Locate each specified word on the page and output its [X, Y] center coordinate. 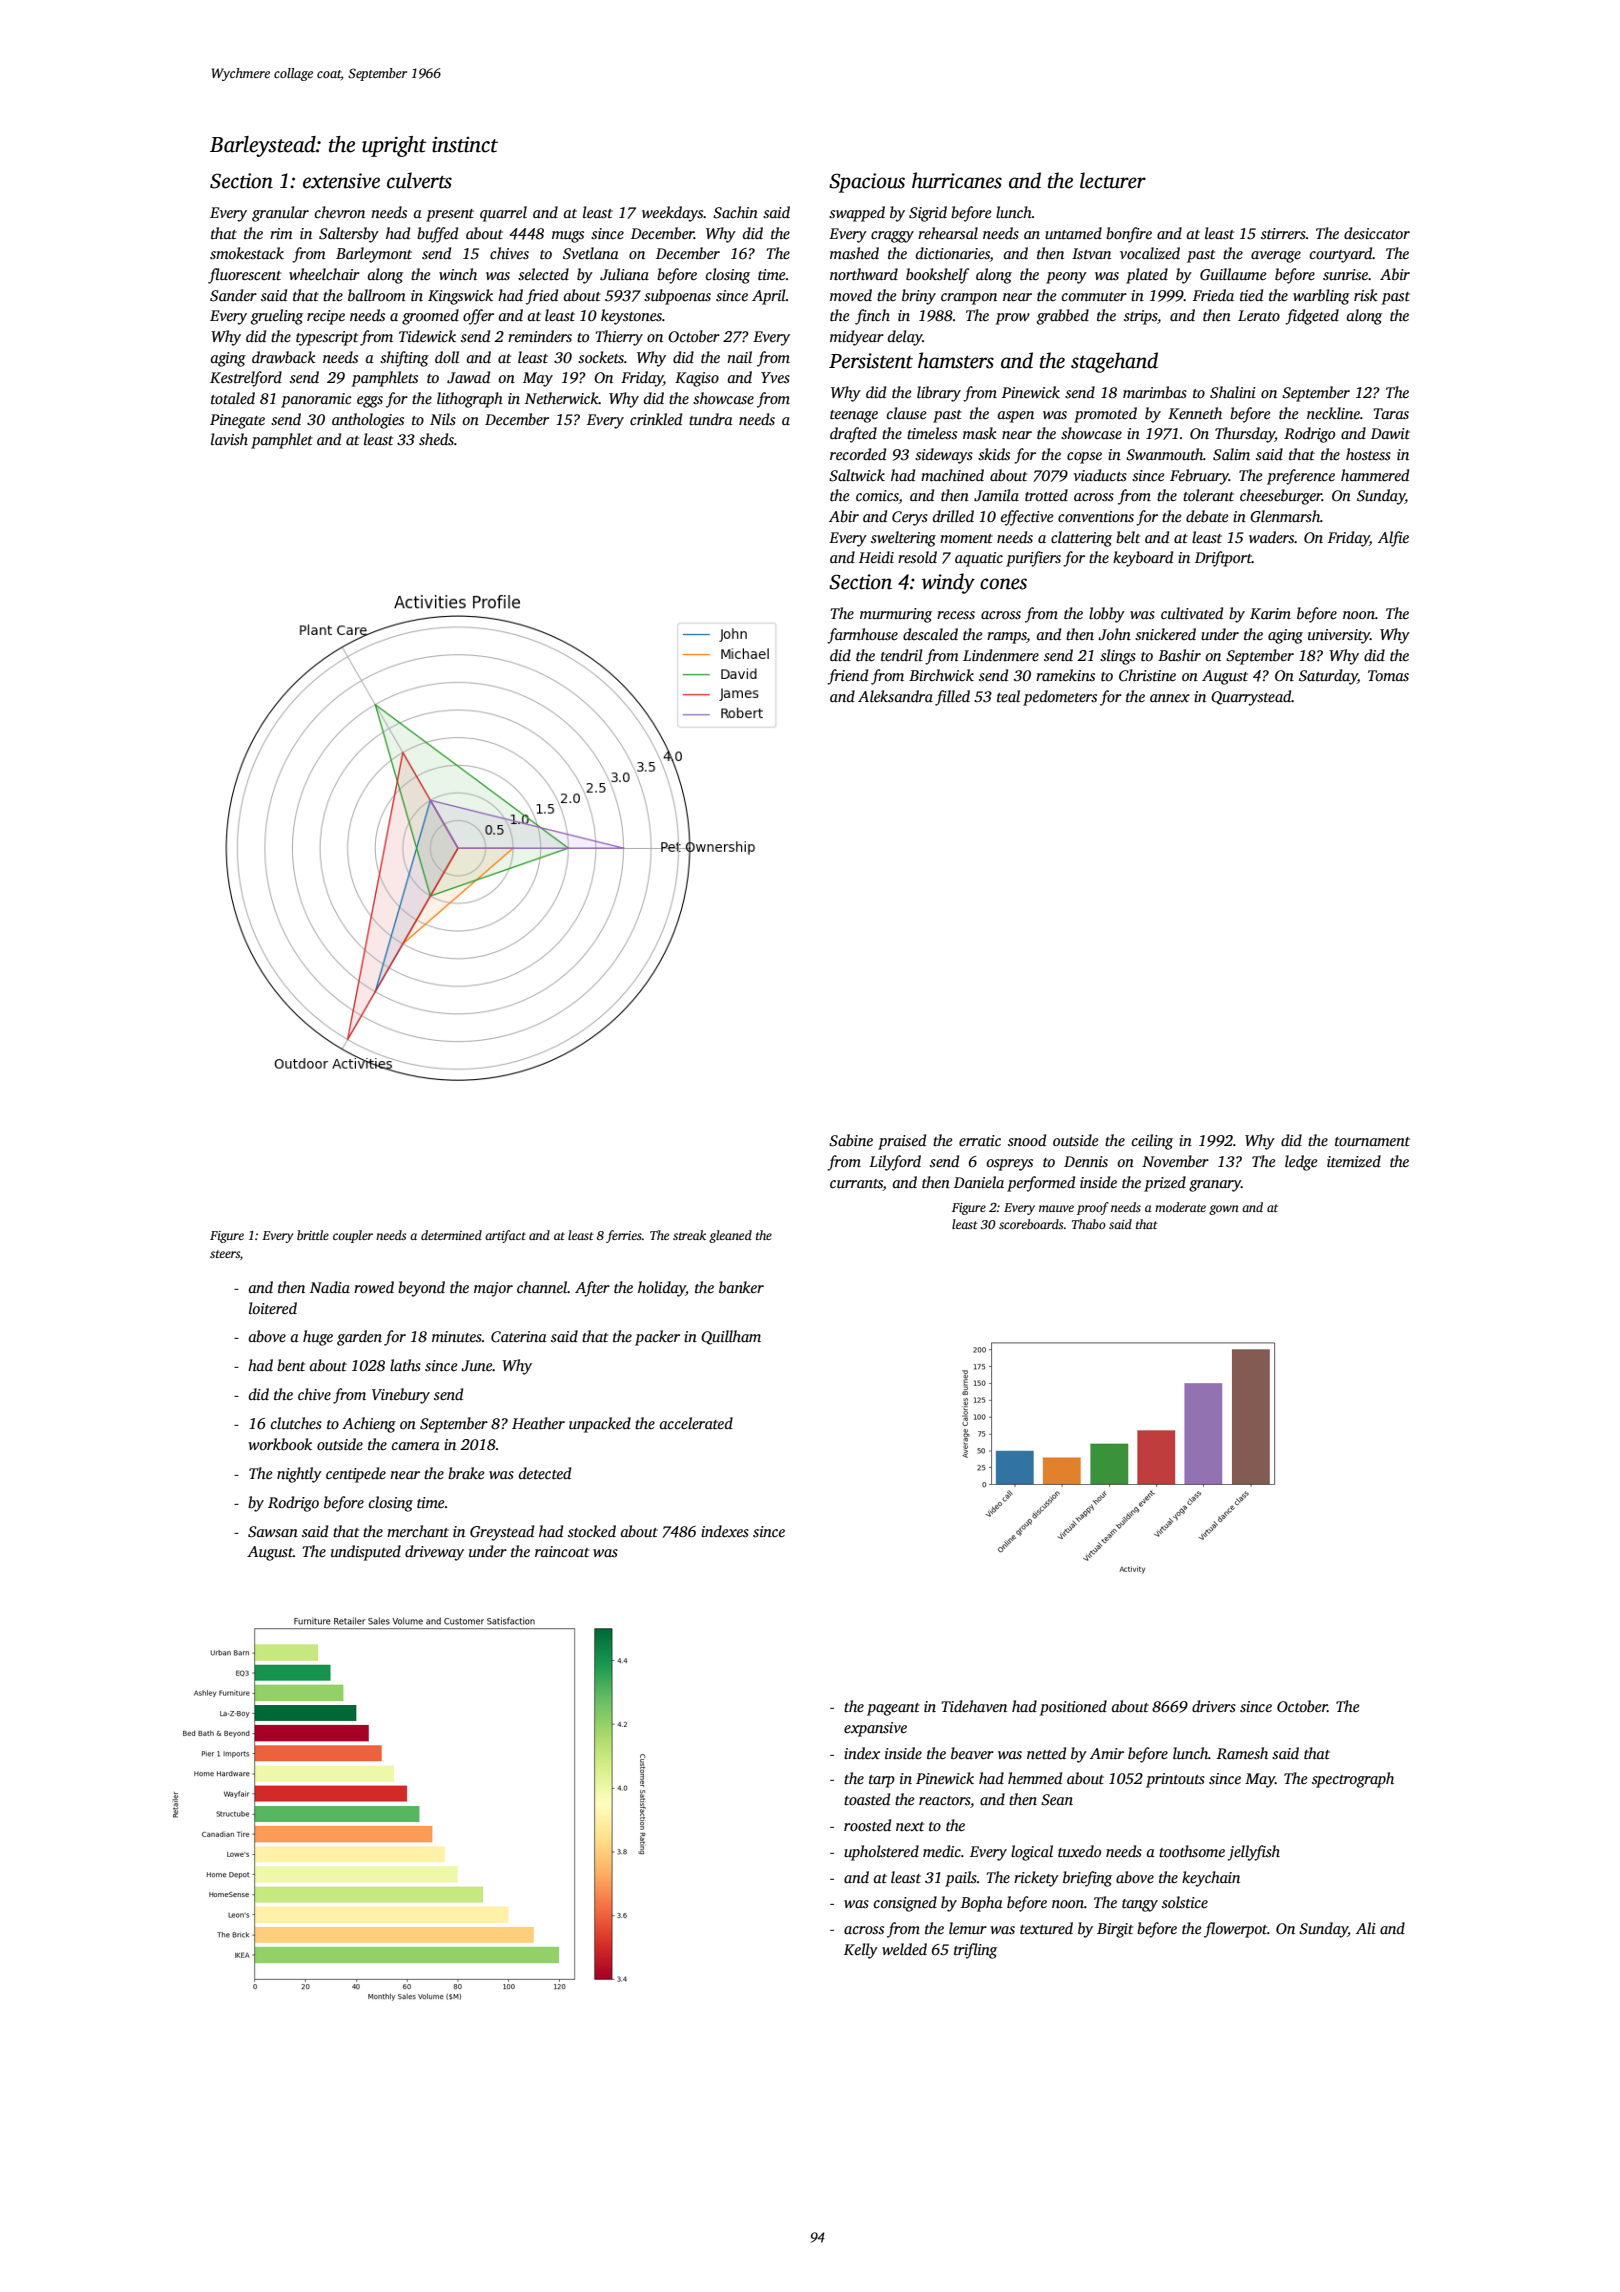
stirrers [1283, 233]
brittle [313, 1235]
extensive [341, 181]
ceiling [1152, 1142]
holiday [662, 1289]
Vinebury [401, 1396]
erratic [980, 1140]
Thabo [1089, 1224]
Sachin [735, 212]
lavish [229, 439]
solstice [1185, 1902]
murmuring [896, 615]
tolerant [1208, 495]
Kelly [861, 1951]
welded [904, 1949]
